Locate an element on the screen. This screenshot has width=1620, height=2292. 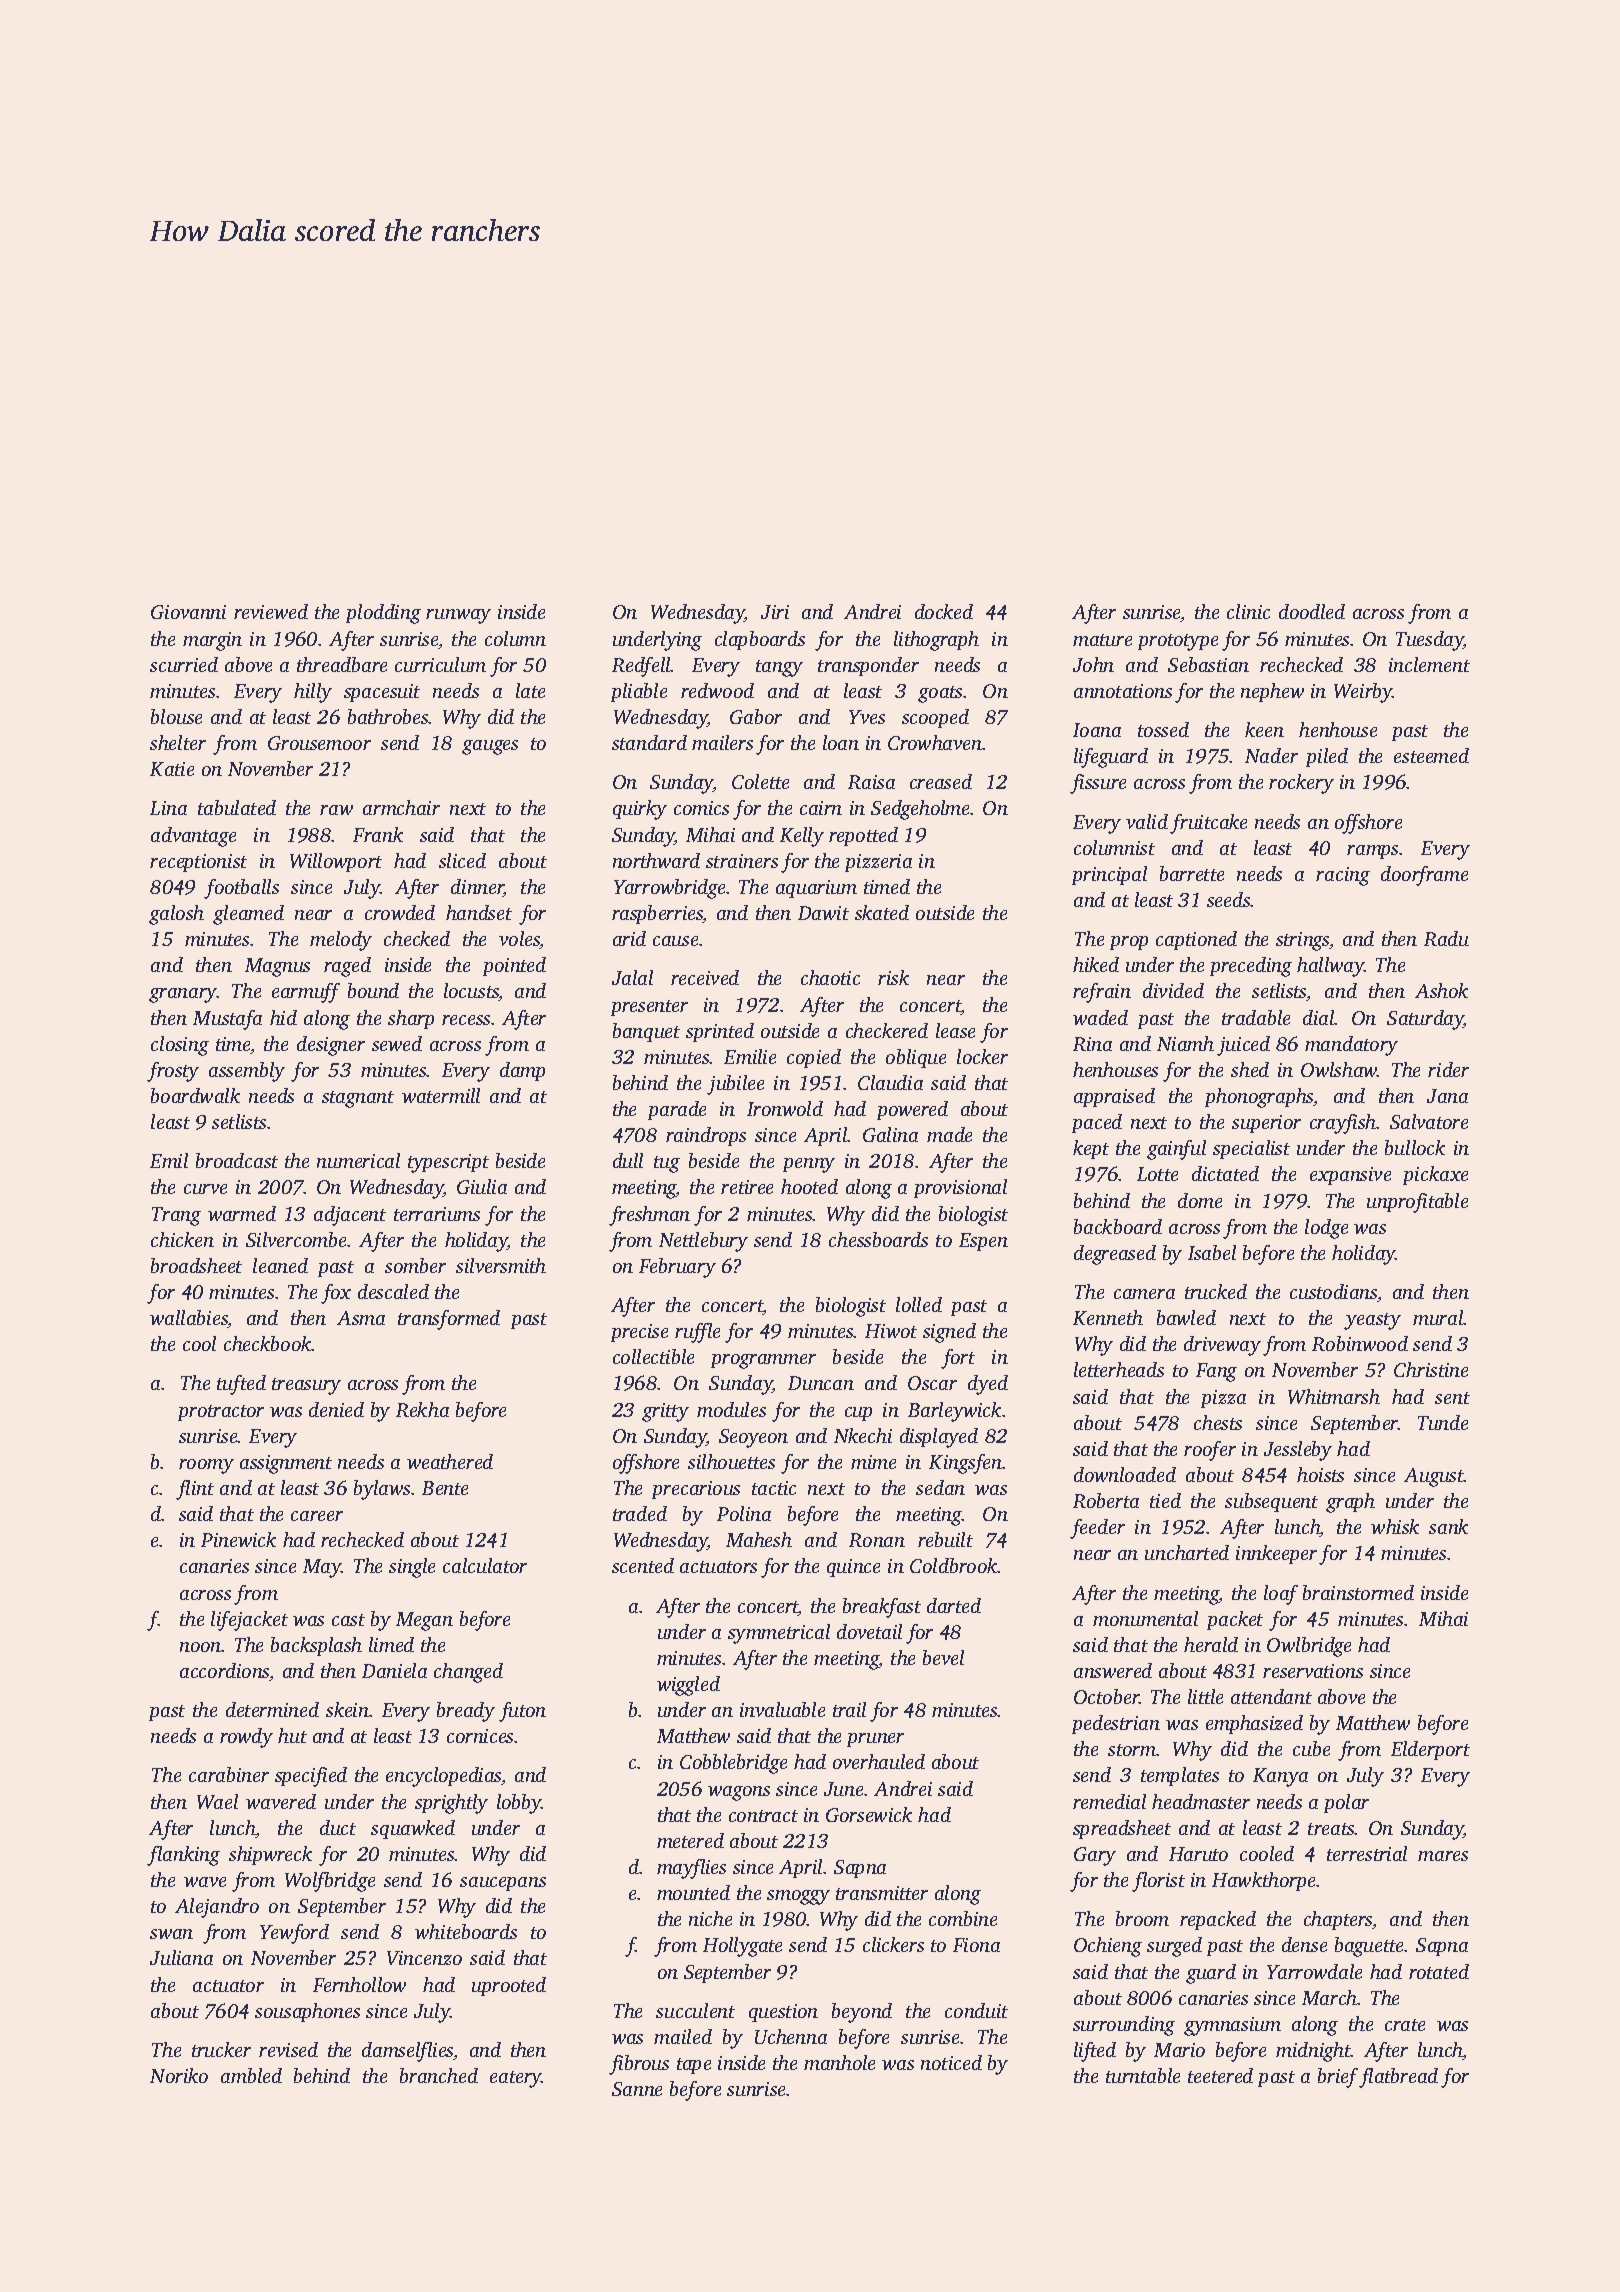
Jiri is located at coordinates (775, 612).
